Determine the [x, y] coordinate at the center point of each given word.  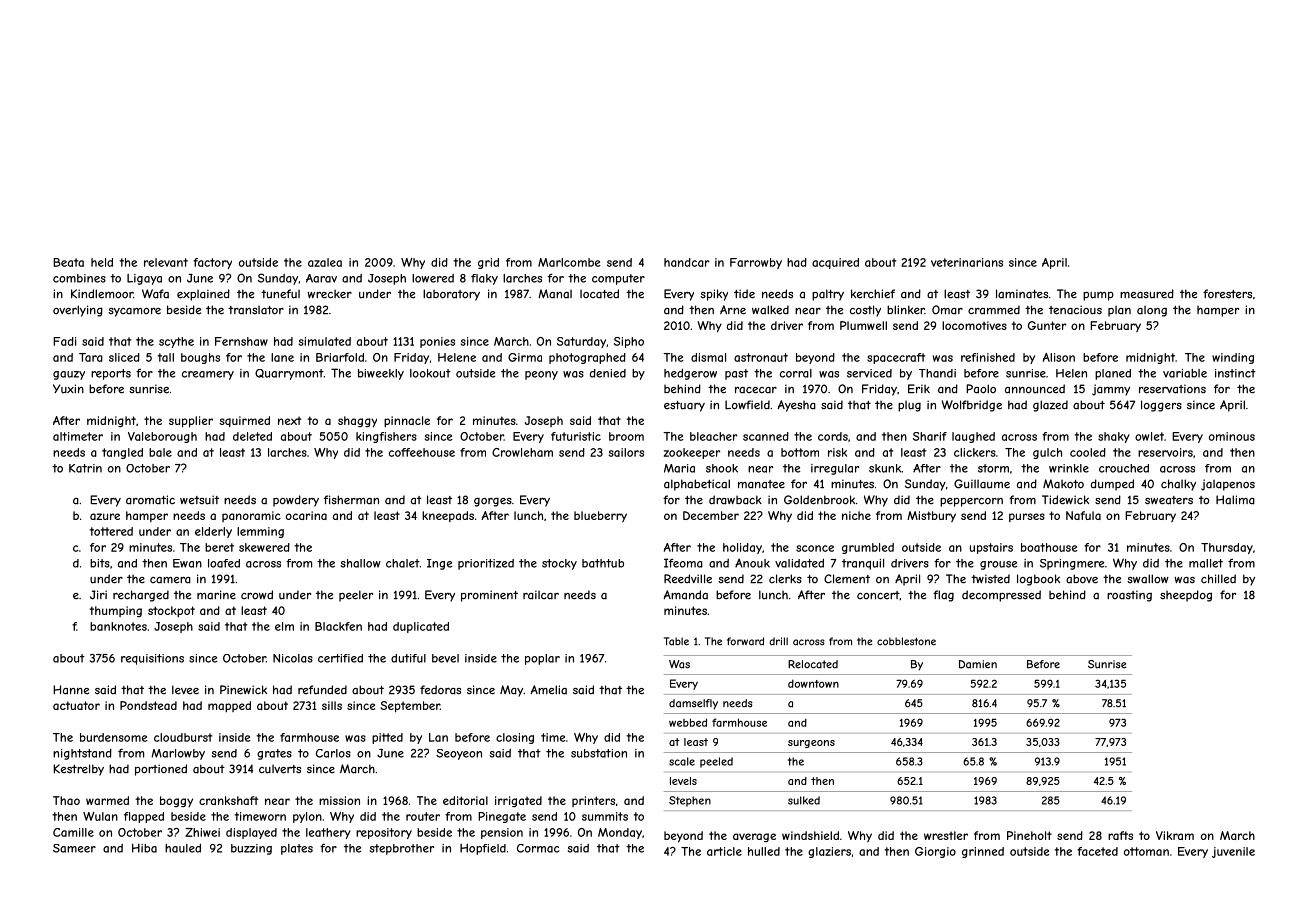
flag [943, 596]
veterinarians [967, 262]
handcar [686, 262]
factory [212, 263]
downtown [813, 683]
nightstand [82, 754]
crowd [257, 595]
